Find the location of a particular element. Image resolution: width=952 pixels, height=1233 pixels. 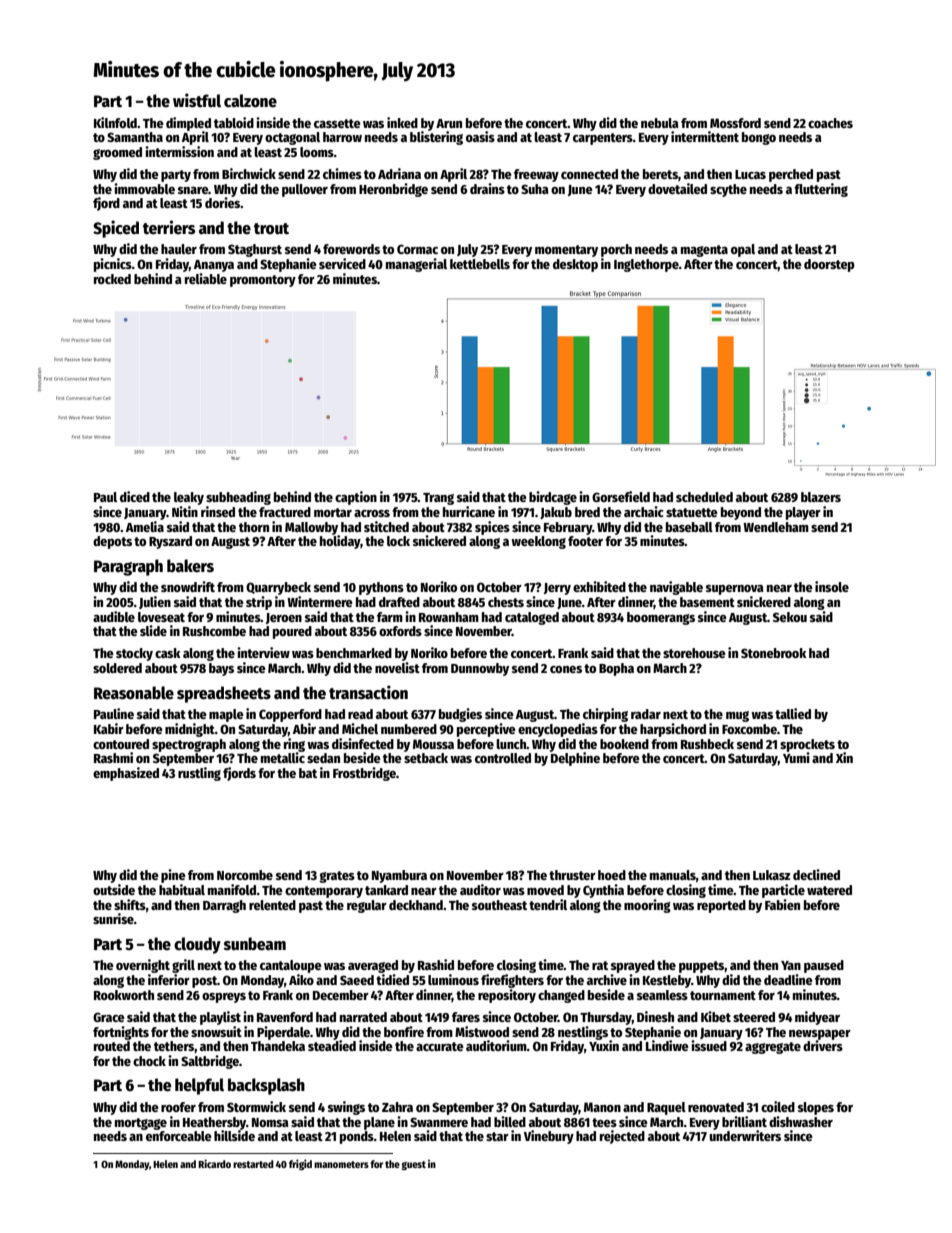

Inglethorpe is located at coordinates (646, 265).
